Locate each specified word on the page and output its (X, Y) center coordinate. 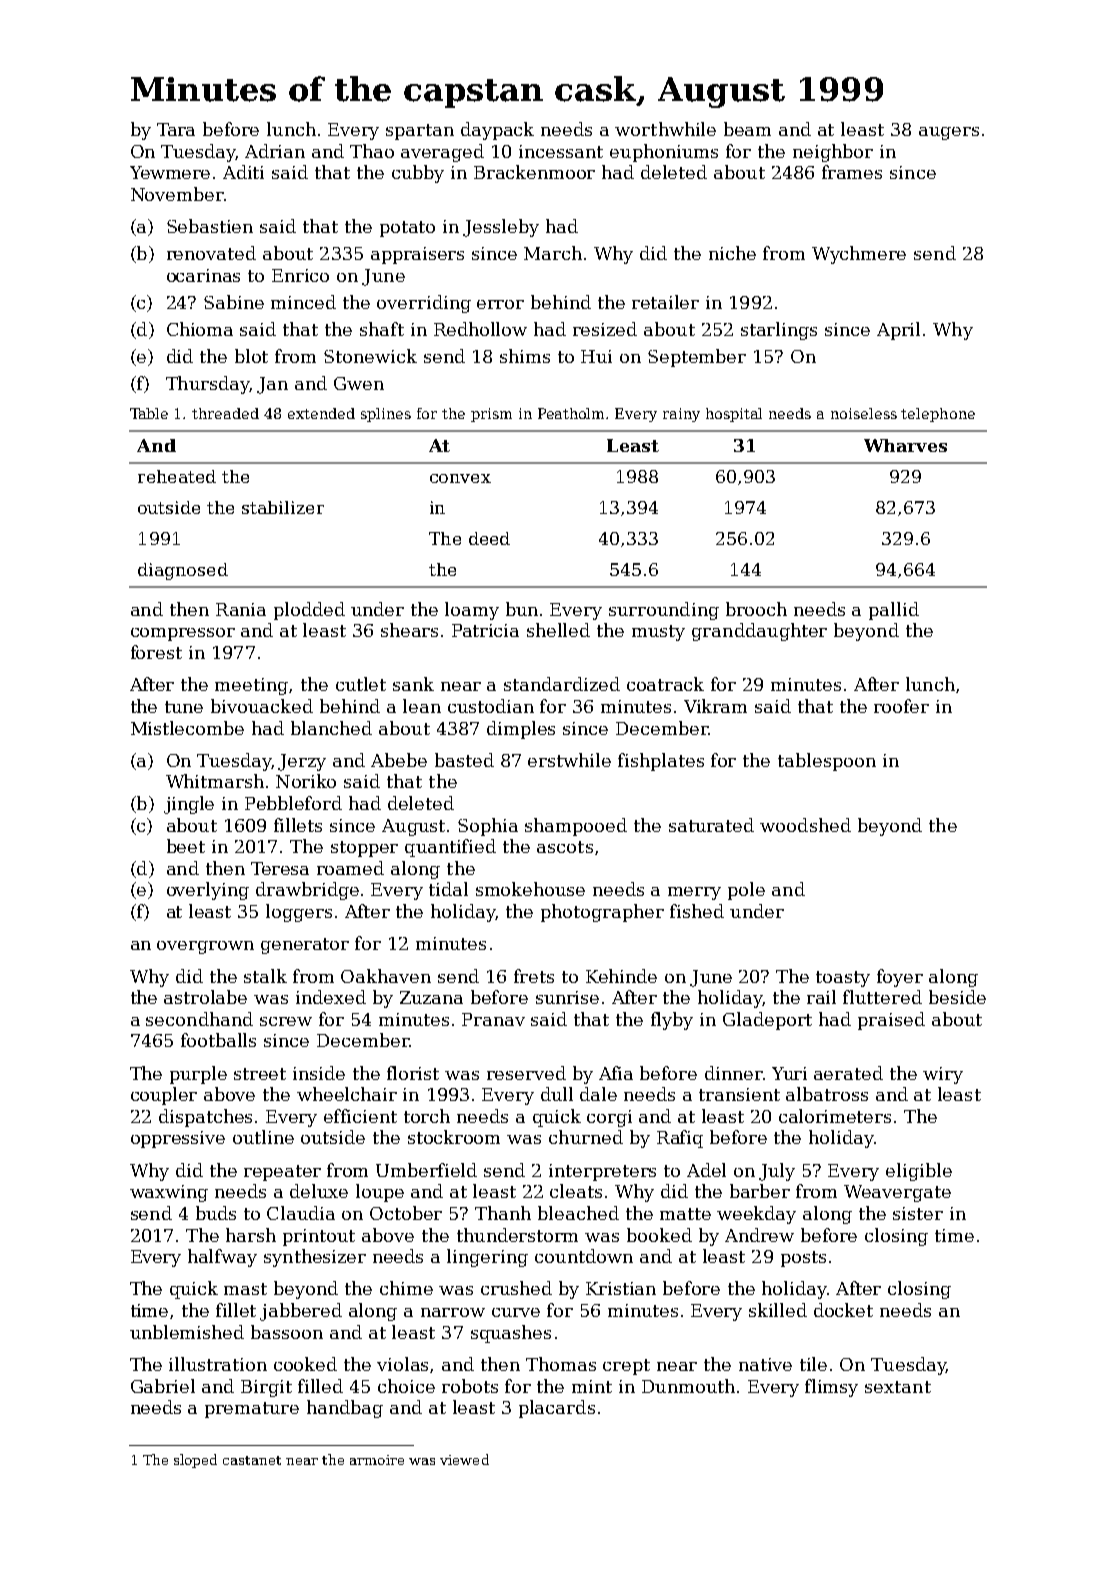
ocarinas (203, 275)
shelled (558, 630)
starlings (779, 331)
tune (184, 707)
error (500, 304)
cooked (305, 1364)
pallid (894, 611)
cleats (576, 1191)
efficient (360, 1116)
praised (891, 1021)
